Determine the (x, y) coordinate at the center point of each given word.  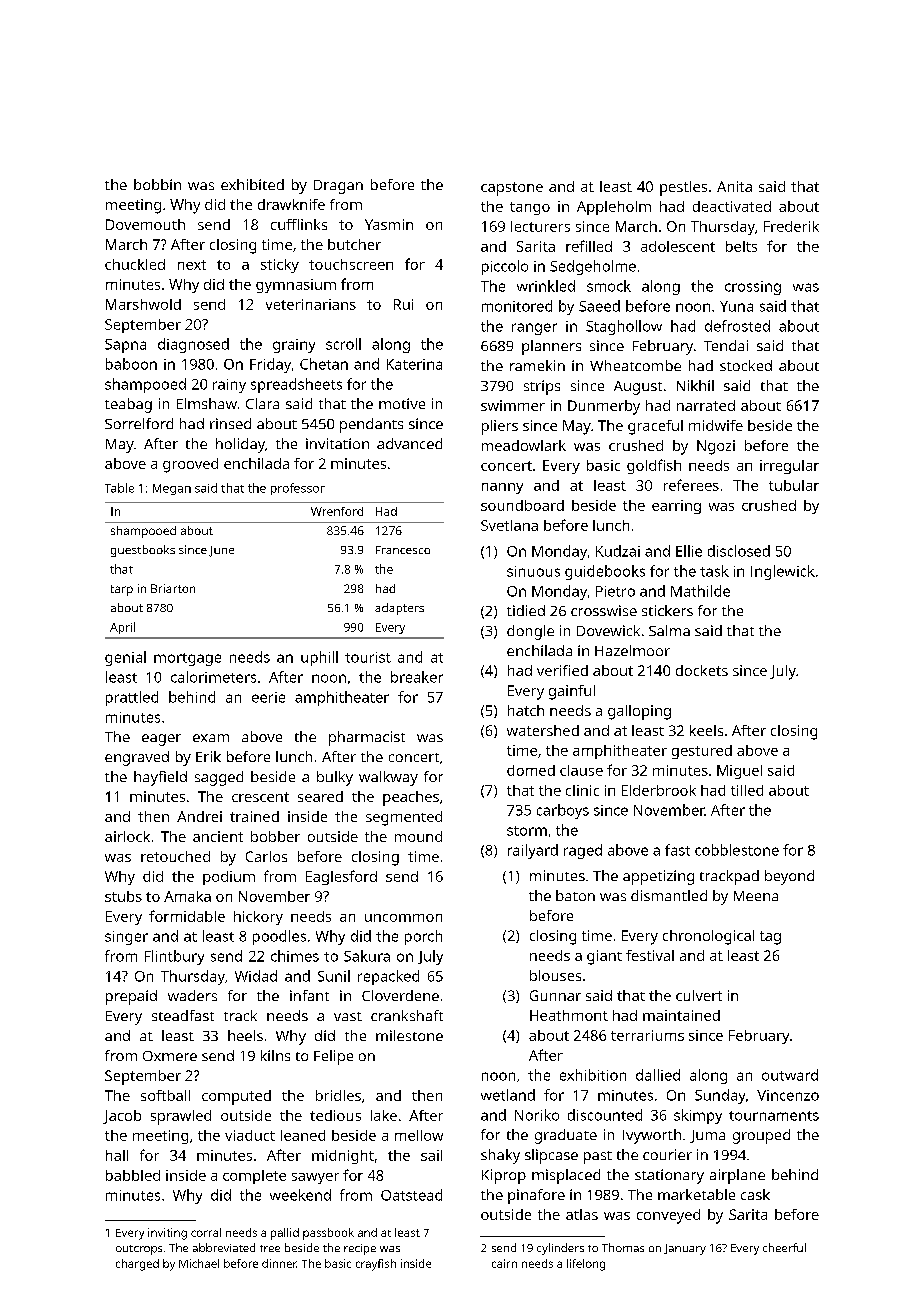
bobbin (157, 184)
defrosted (737, 326)
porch (423, 937)
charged (137, 1265)
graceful (655, 427)
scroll (343, 344)
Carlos (266, 856)
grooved (190, 465)
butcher (354, 244)
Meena (756, 896)
